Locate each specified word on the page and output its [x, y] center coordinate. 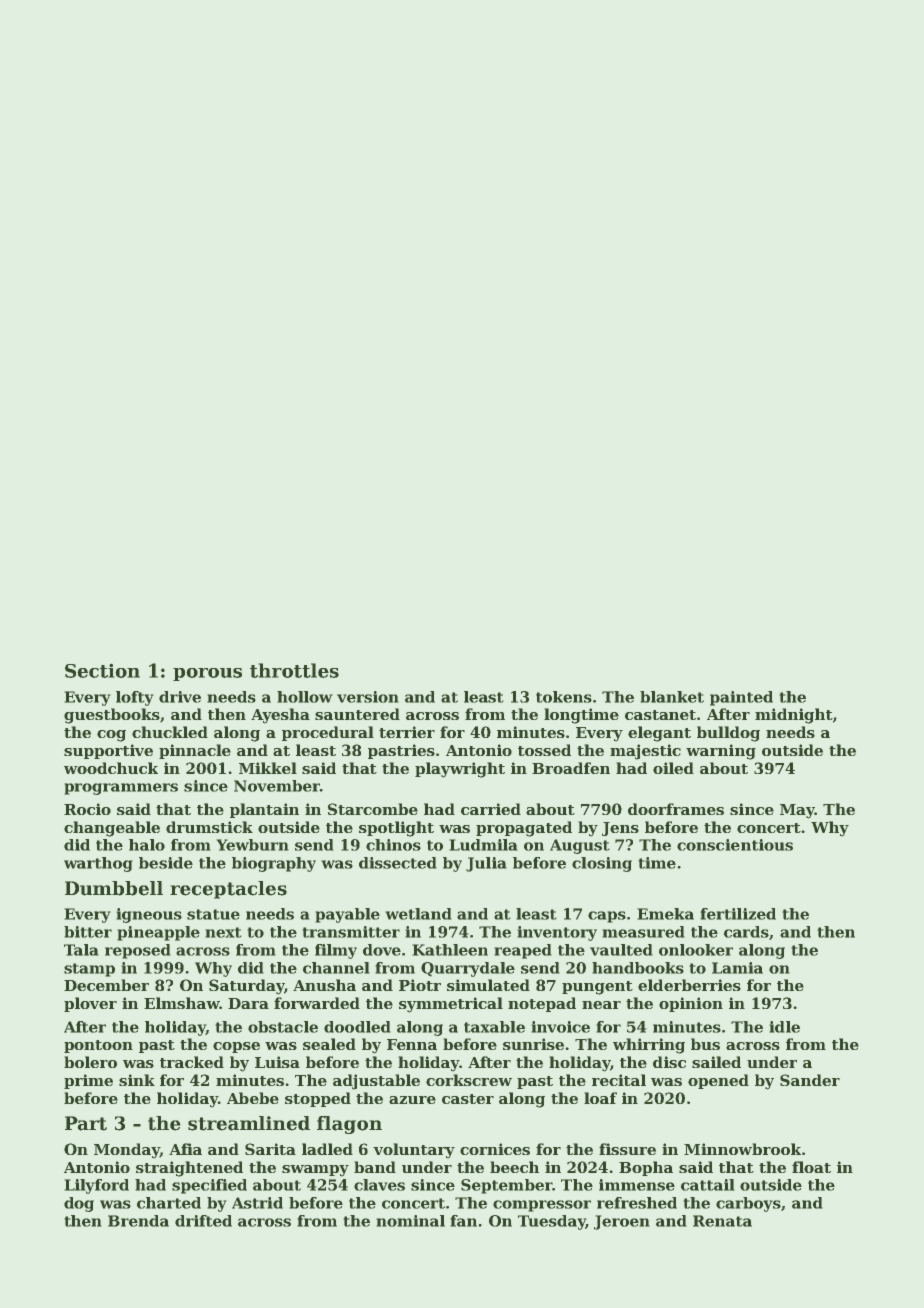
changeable [112, 829]
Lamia [737, 968]
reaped [523, 951]
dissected [398, 863]
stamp [89, 970]
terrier [407, 732]
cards [747, 933]
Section [102, 670]
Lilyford [96, 1186]
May [797, 811]
